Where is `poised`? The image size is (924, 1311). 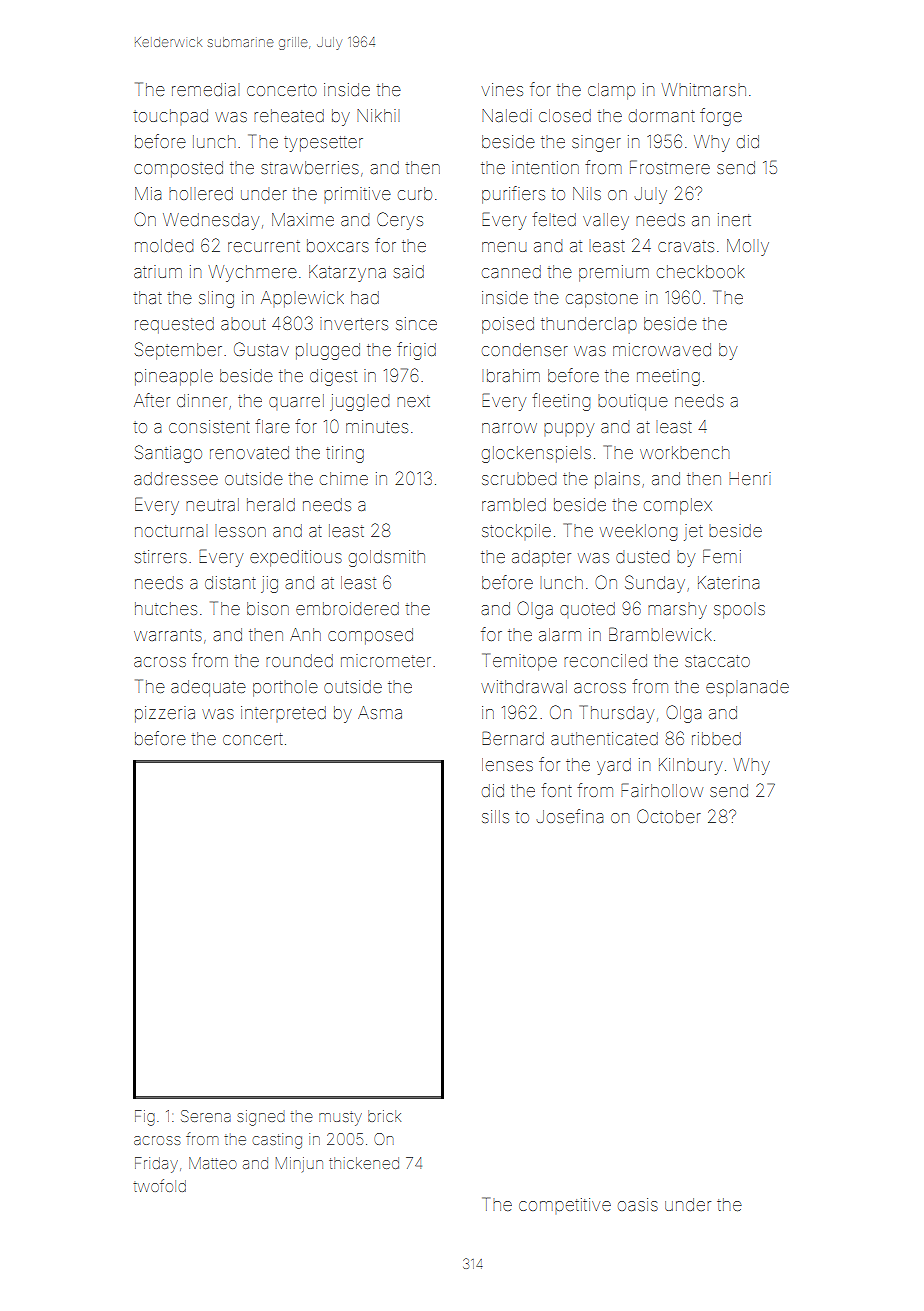 poised is located at coordinates (508, 325).
